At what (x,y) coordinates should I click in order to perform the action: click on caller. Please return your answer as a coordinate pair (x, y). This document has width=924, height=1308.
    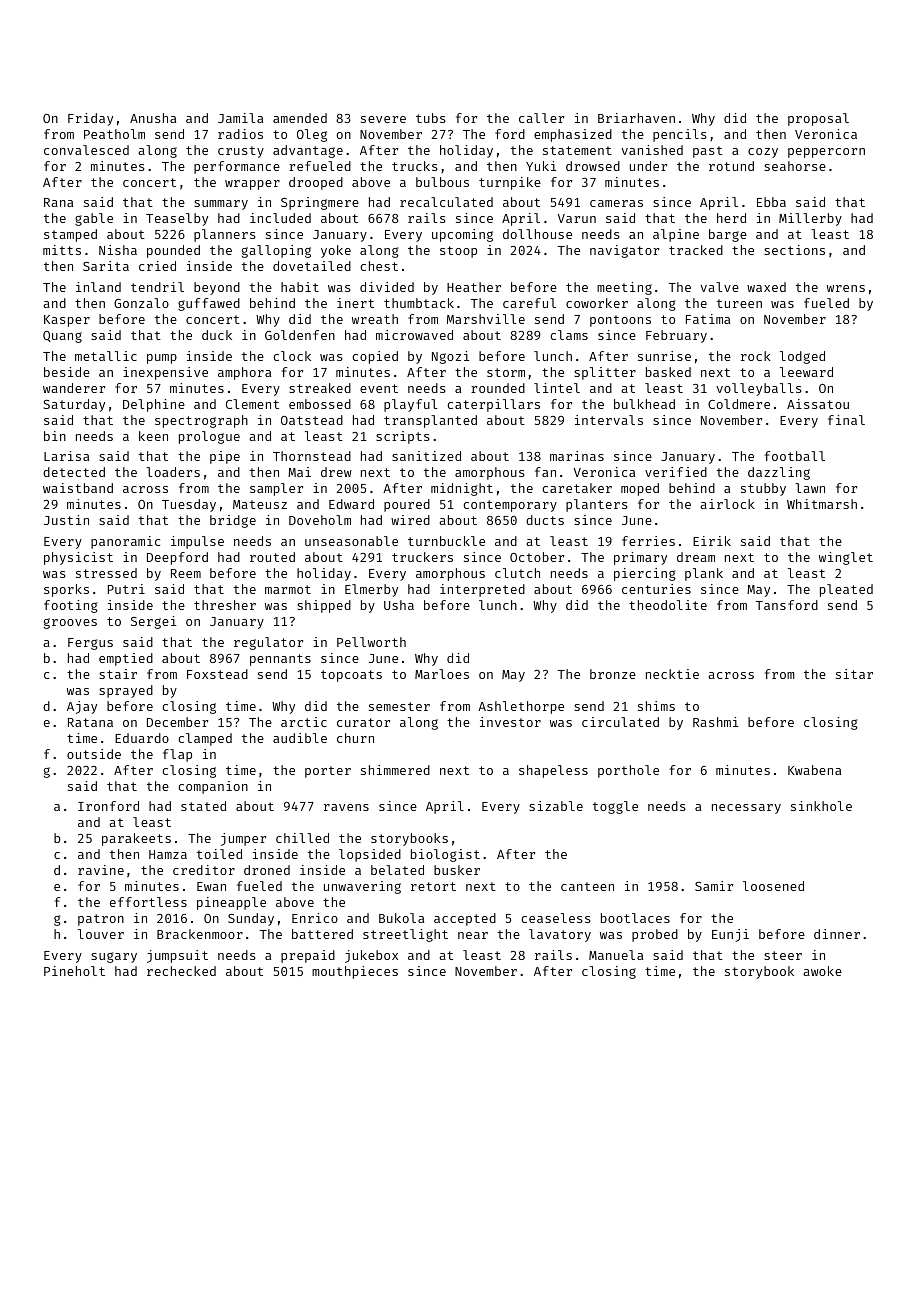
    Looking at the image, I should click on (541, 118).
